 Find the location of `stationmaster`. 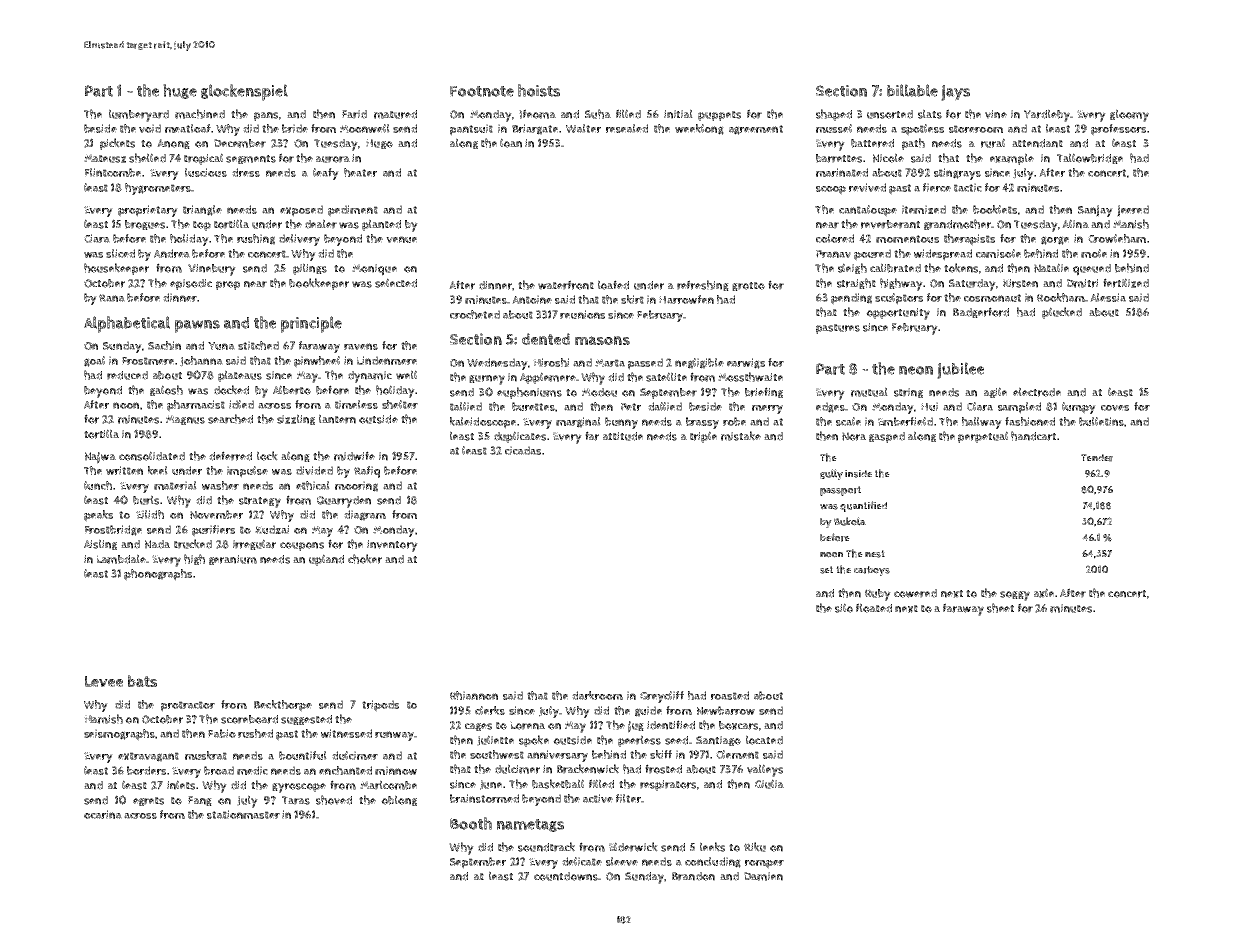

stationmaster is located at coordinates (243, 814).
